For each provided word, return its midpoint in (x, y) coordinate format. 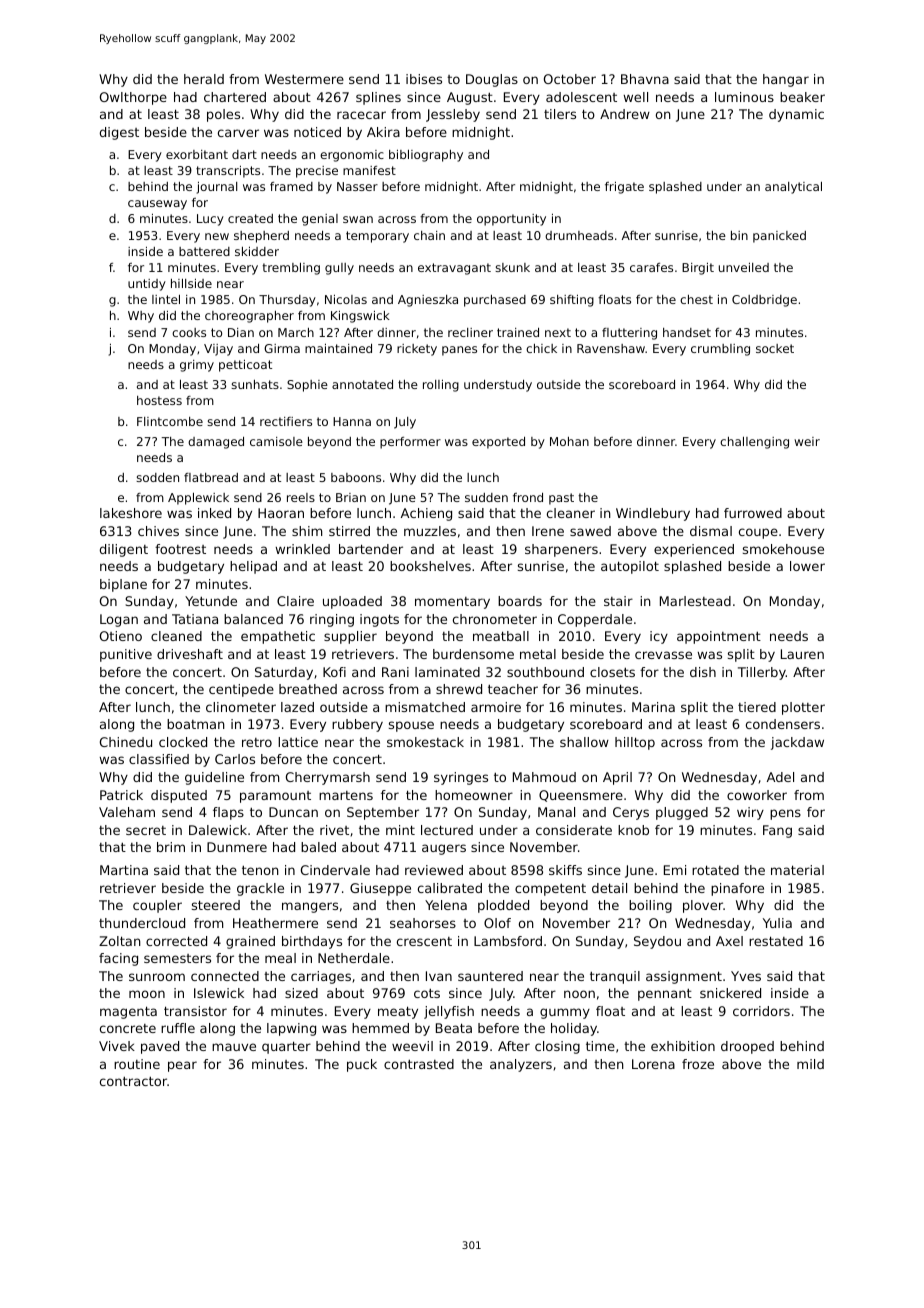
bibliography (426, 156)
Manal (556, 812)
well (635, 97)
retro (257, 742)
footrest (180, 549)
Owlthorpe (133, 98)
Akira (383, 132)
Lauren (802, 654)
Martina (124, 870)
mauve (234, 1047)
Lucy (210, 220)
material (797, 870)
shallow (584, 742)
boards (520, 601)
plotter (803, 708)
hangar (786, 80)
